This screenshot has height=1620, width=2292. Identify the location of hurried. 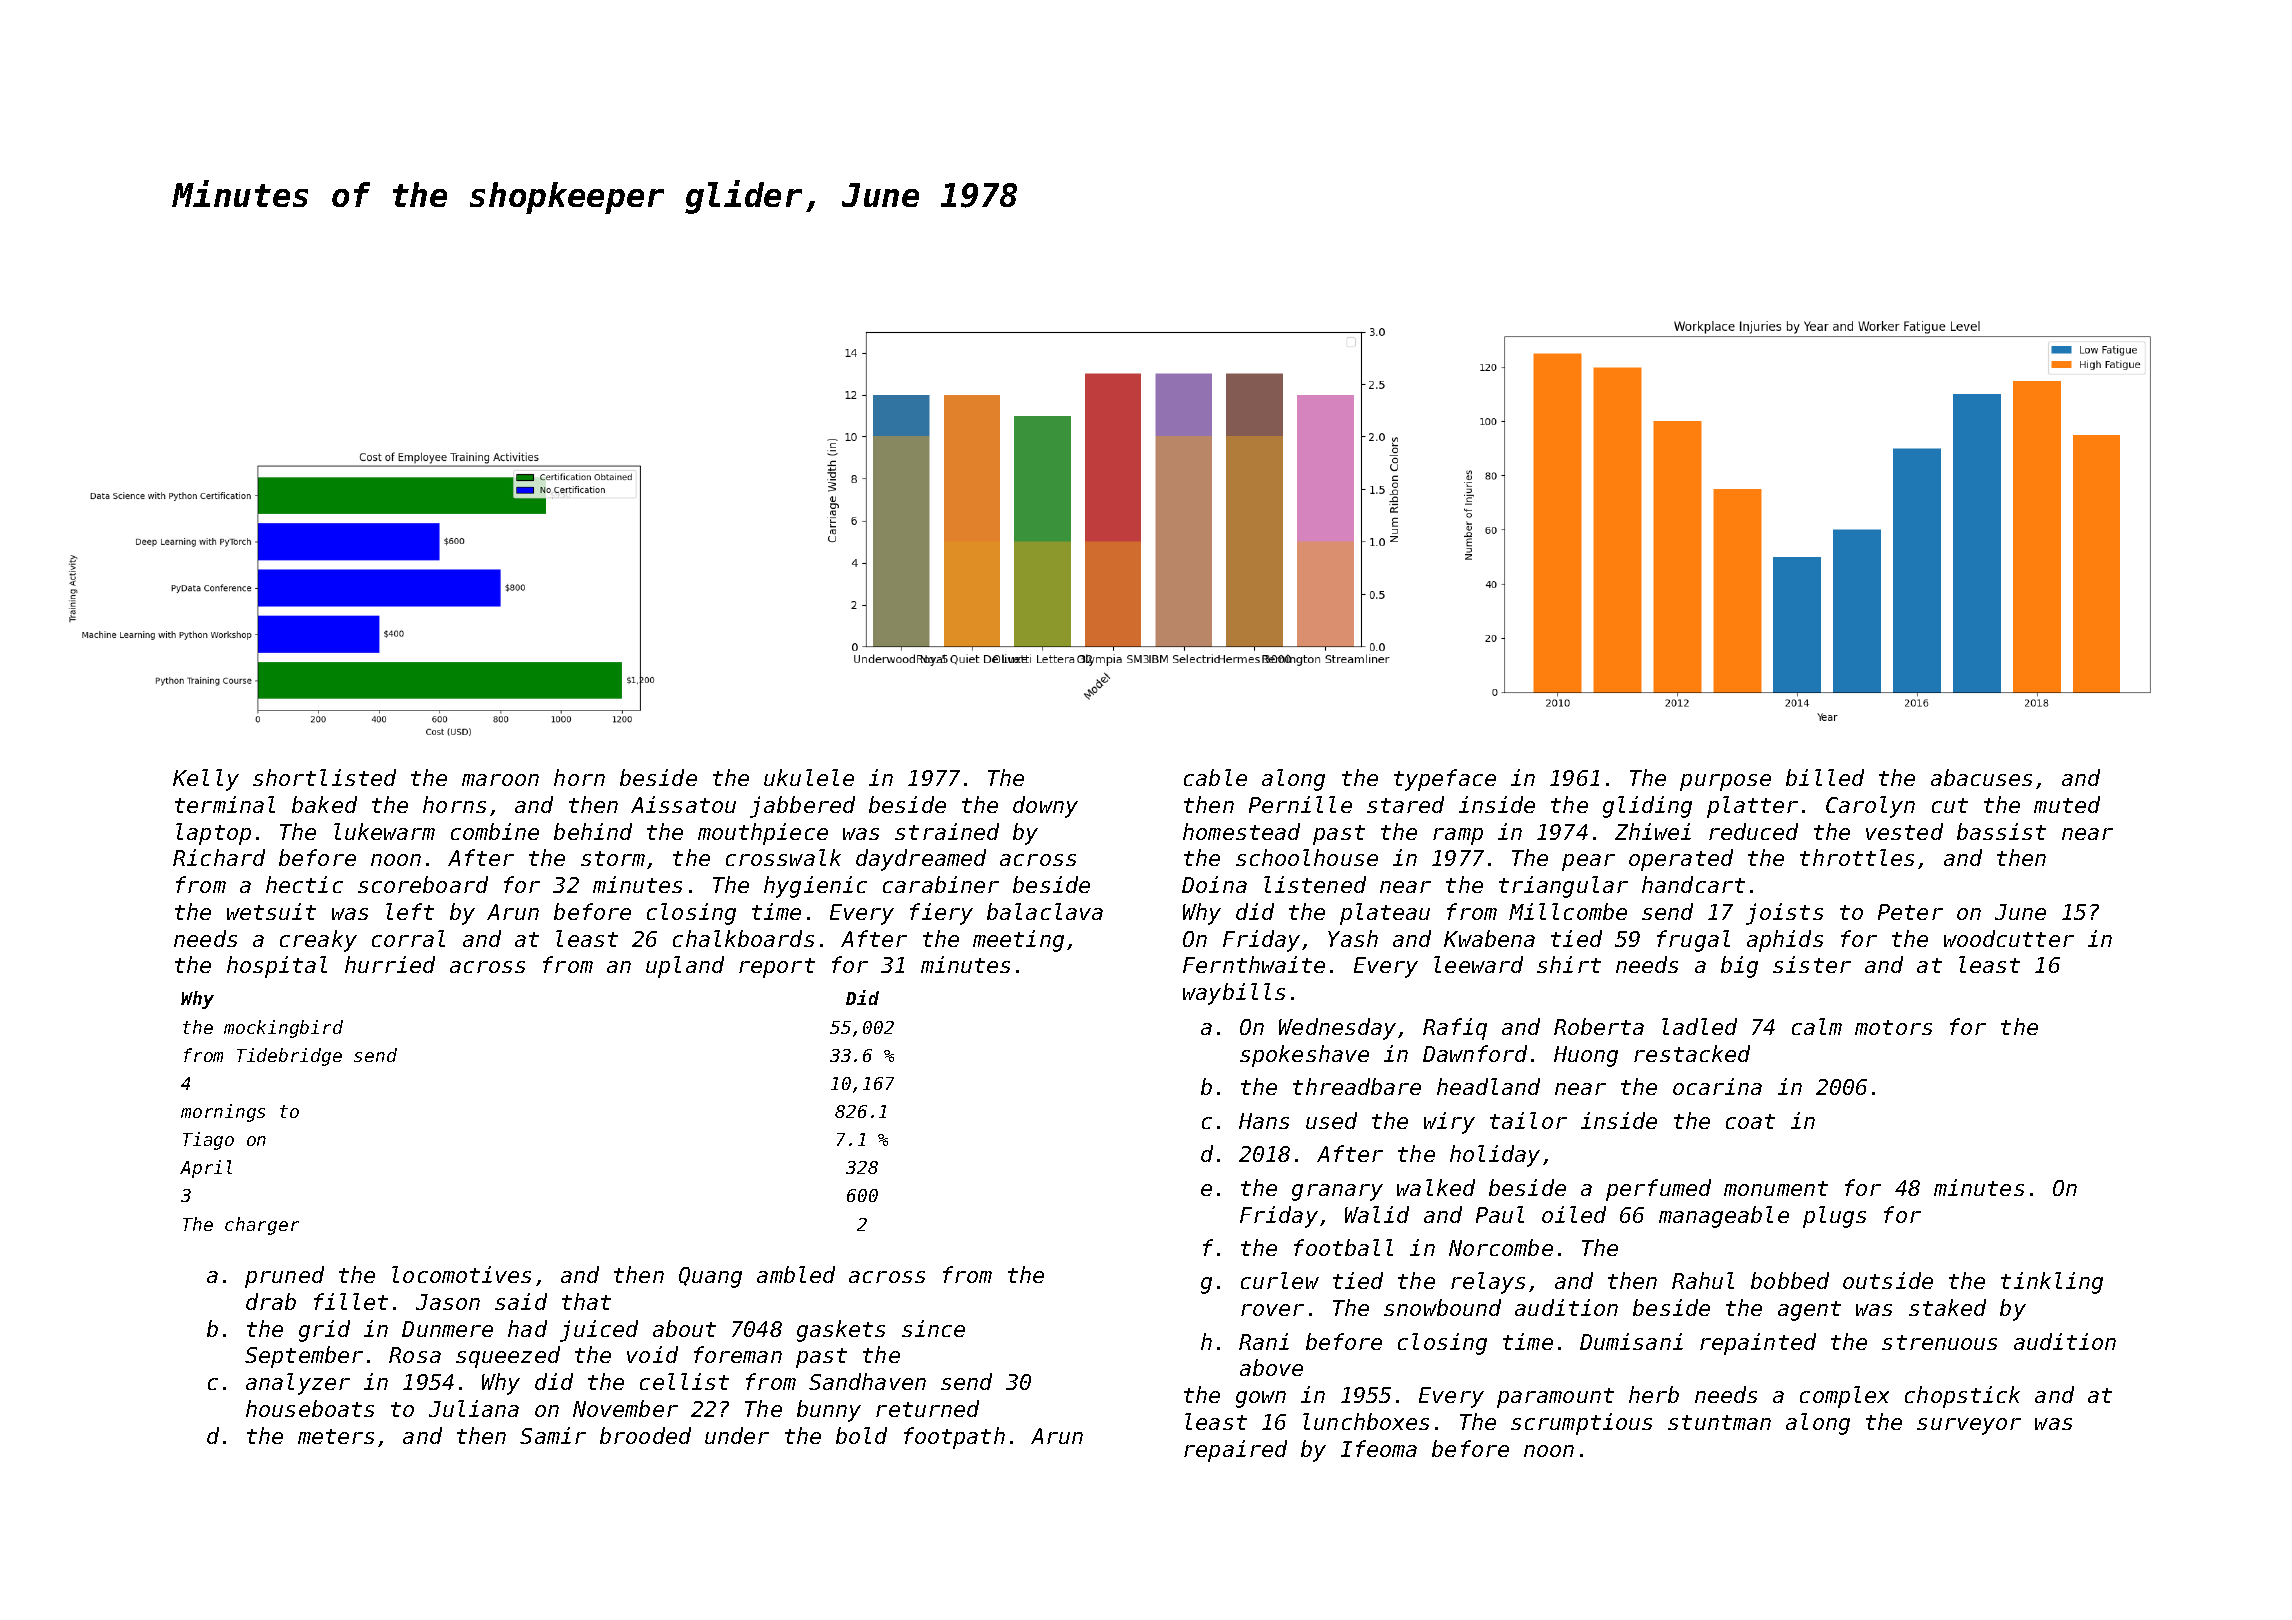
(390, 964).
